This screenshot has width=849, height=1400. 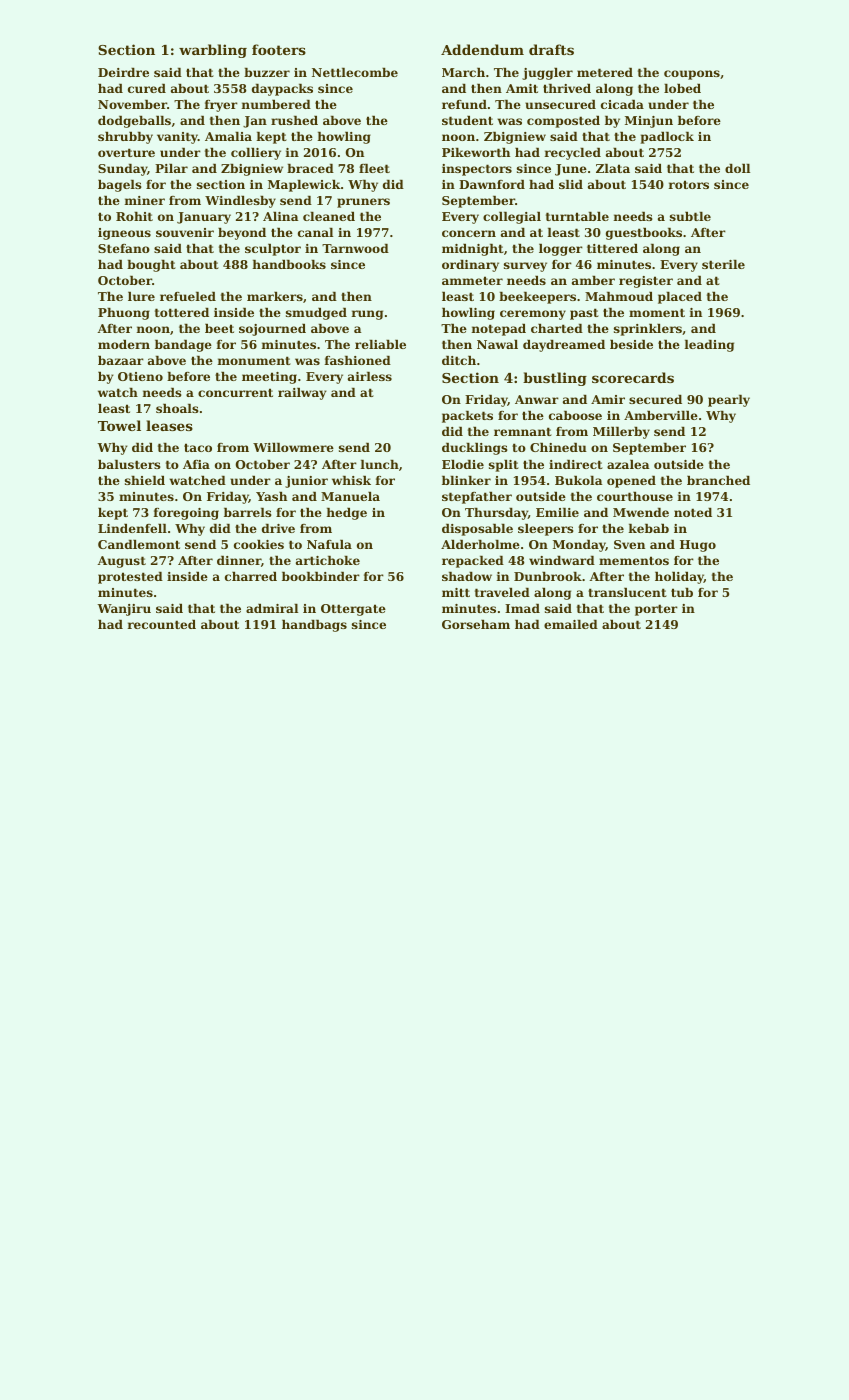 What do you see at coordinates (177, 408) in the screenshot?
I see `shoals` at bounding box center [177, 408].
